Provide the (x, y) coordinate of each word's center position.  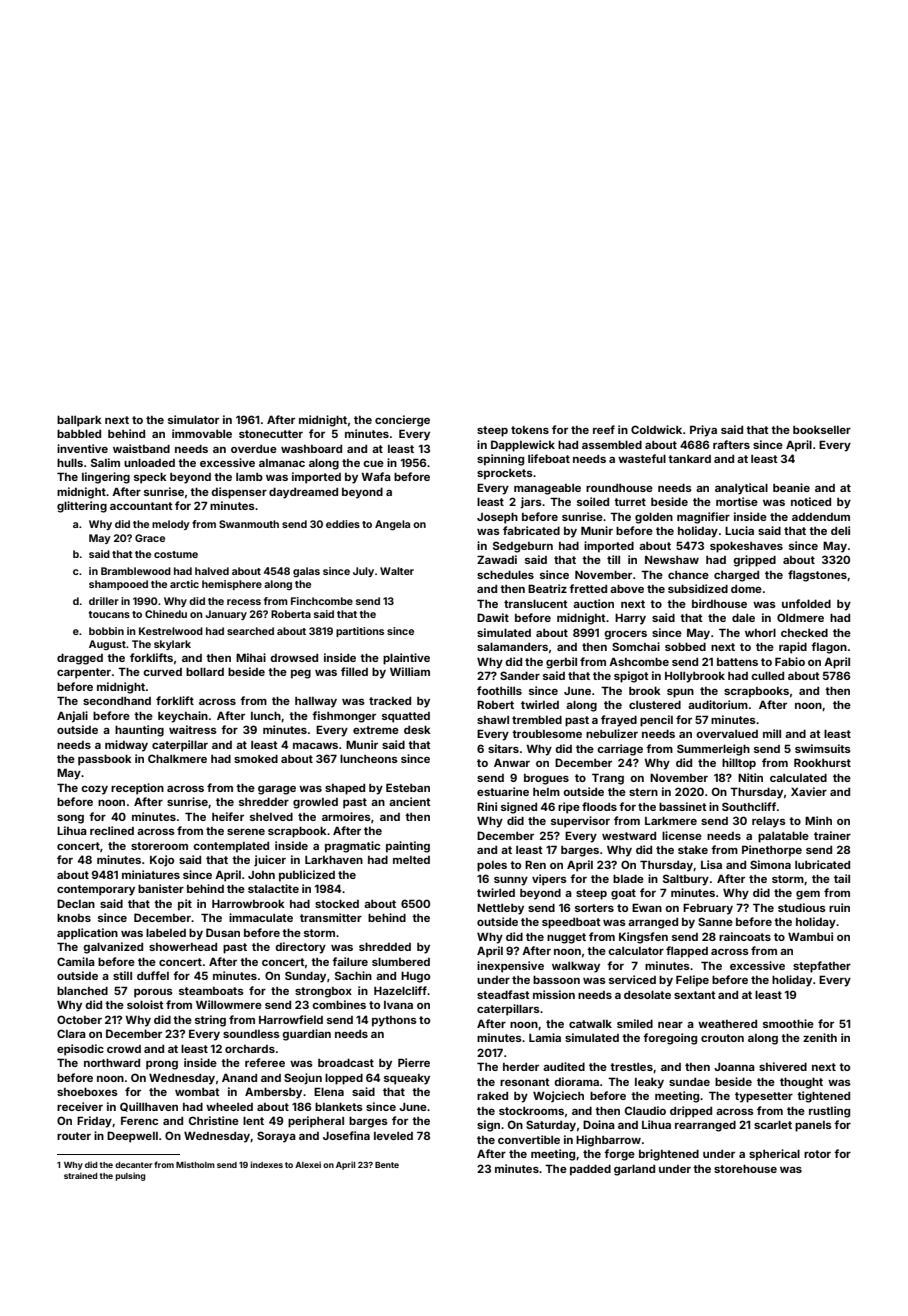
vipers (549, 880)
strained (80, 1175)
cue (373, 464)
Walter (397, 571)
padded (590, 1170)
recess (244, 602)
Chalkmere (177, 758)
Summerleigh (713, 750)
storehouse (745, 1168)
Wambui (810, 936)
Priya (703, 431)
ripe (569, 808)
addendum (821, 517)
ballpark (79, 421)
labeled (166, 932)
